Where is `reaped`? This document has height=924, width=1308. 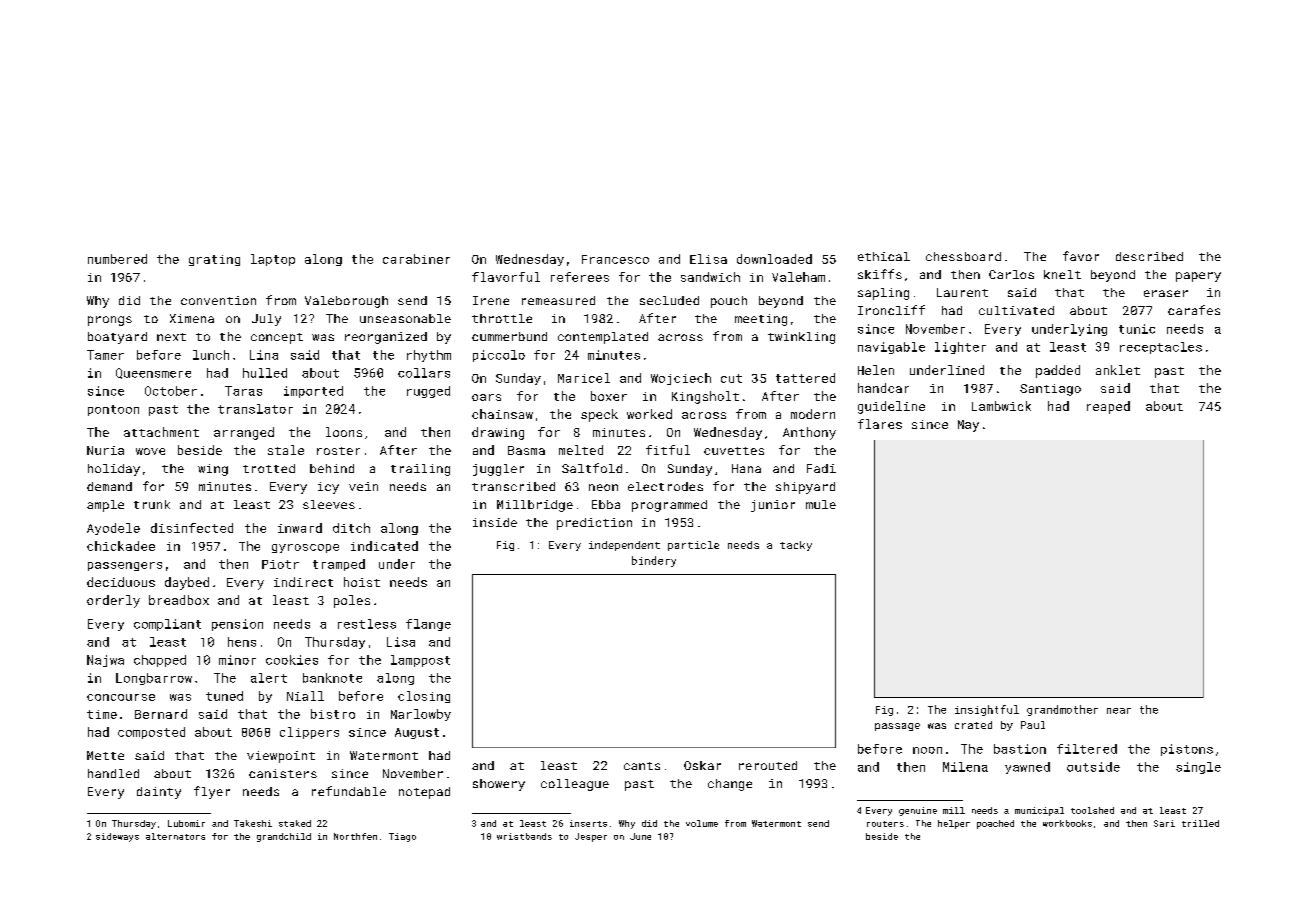 reaped is located at coordinates (1108, 407).
